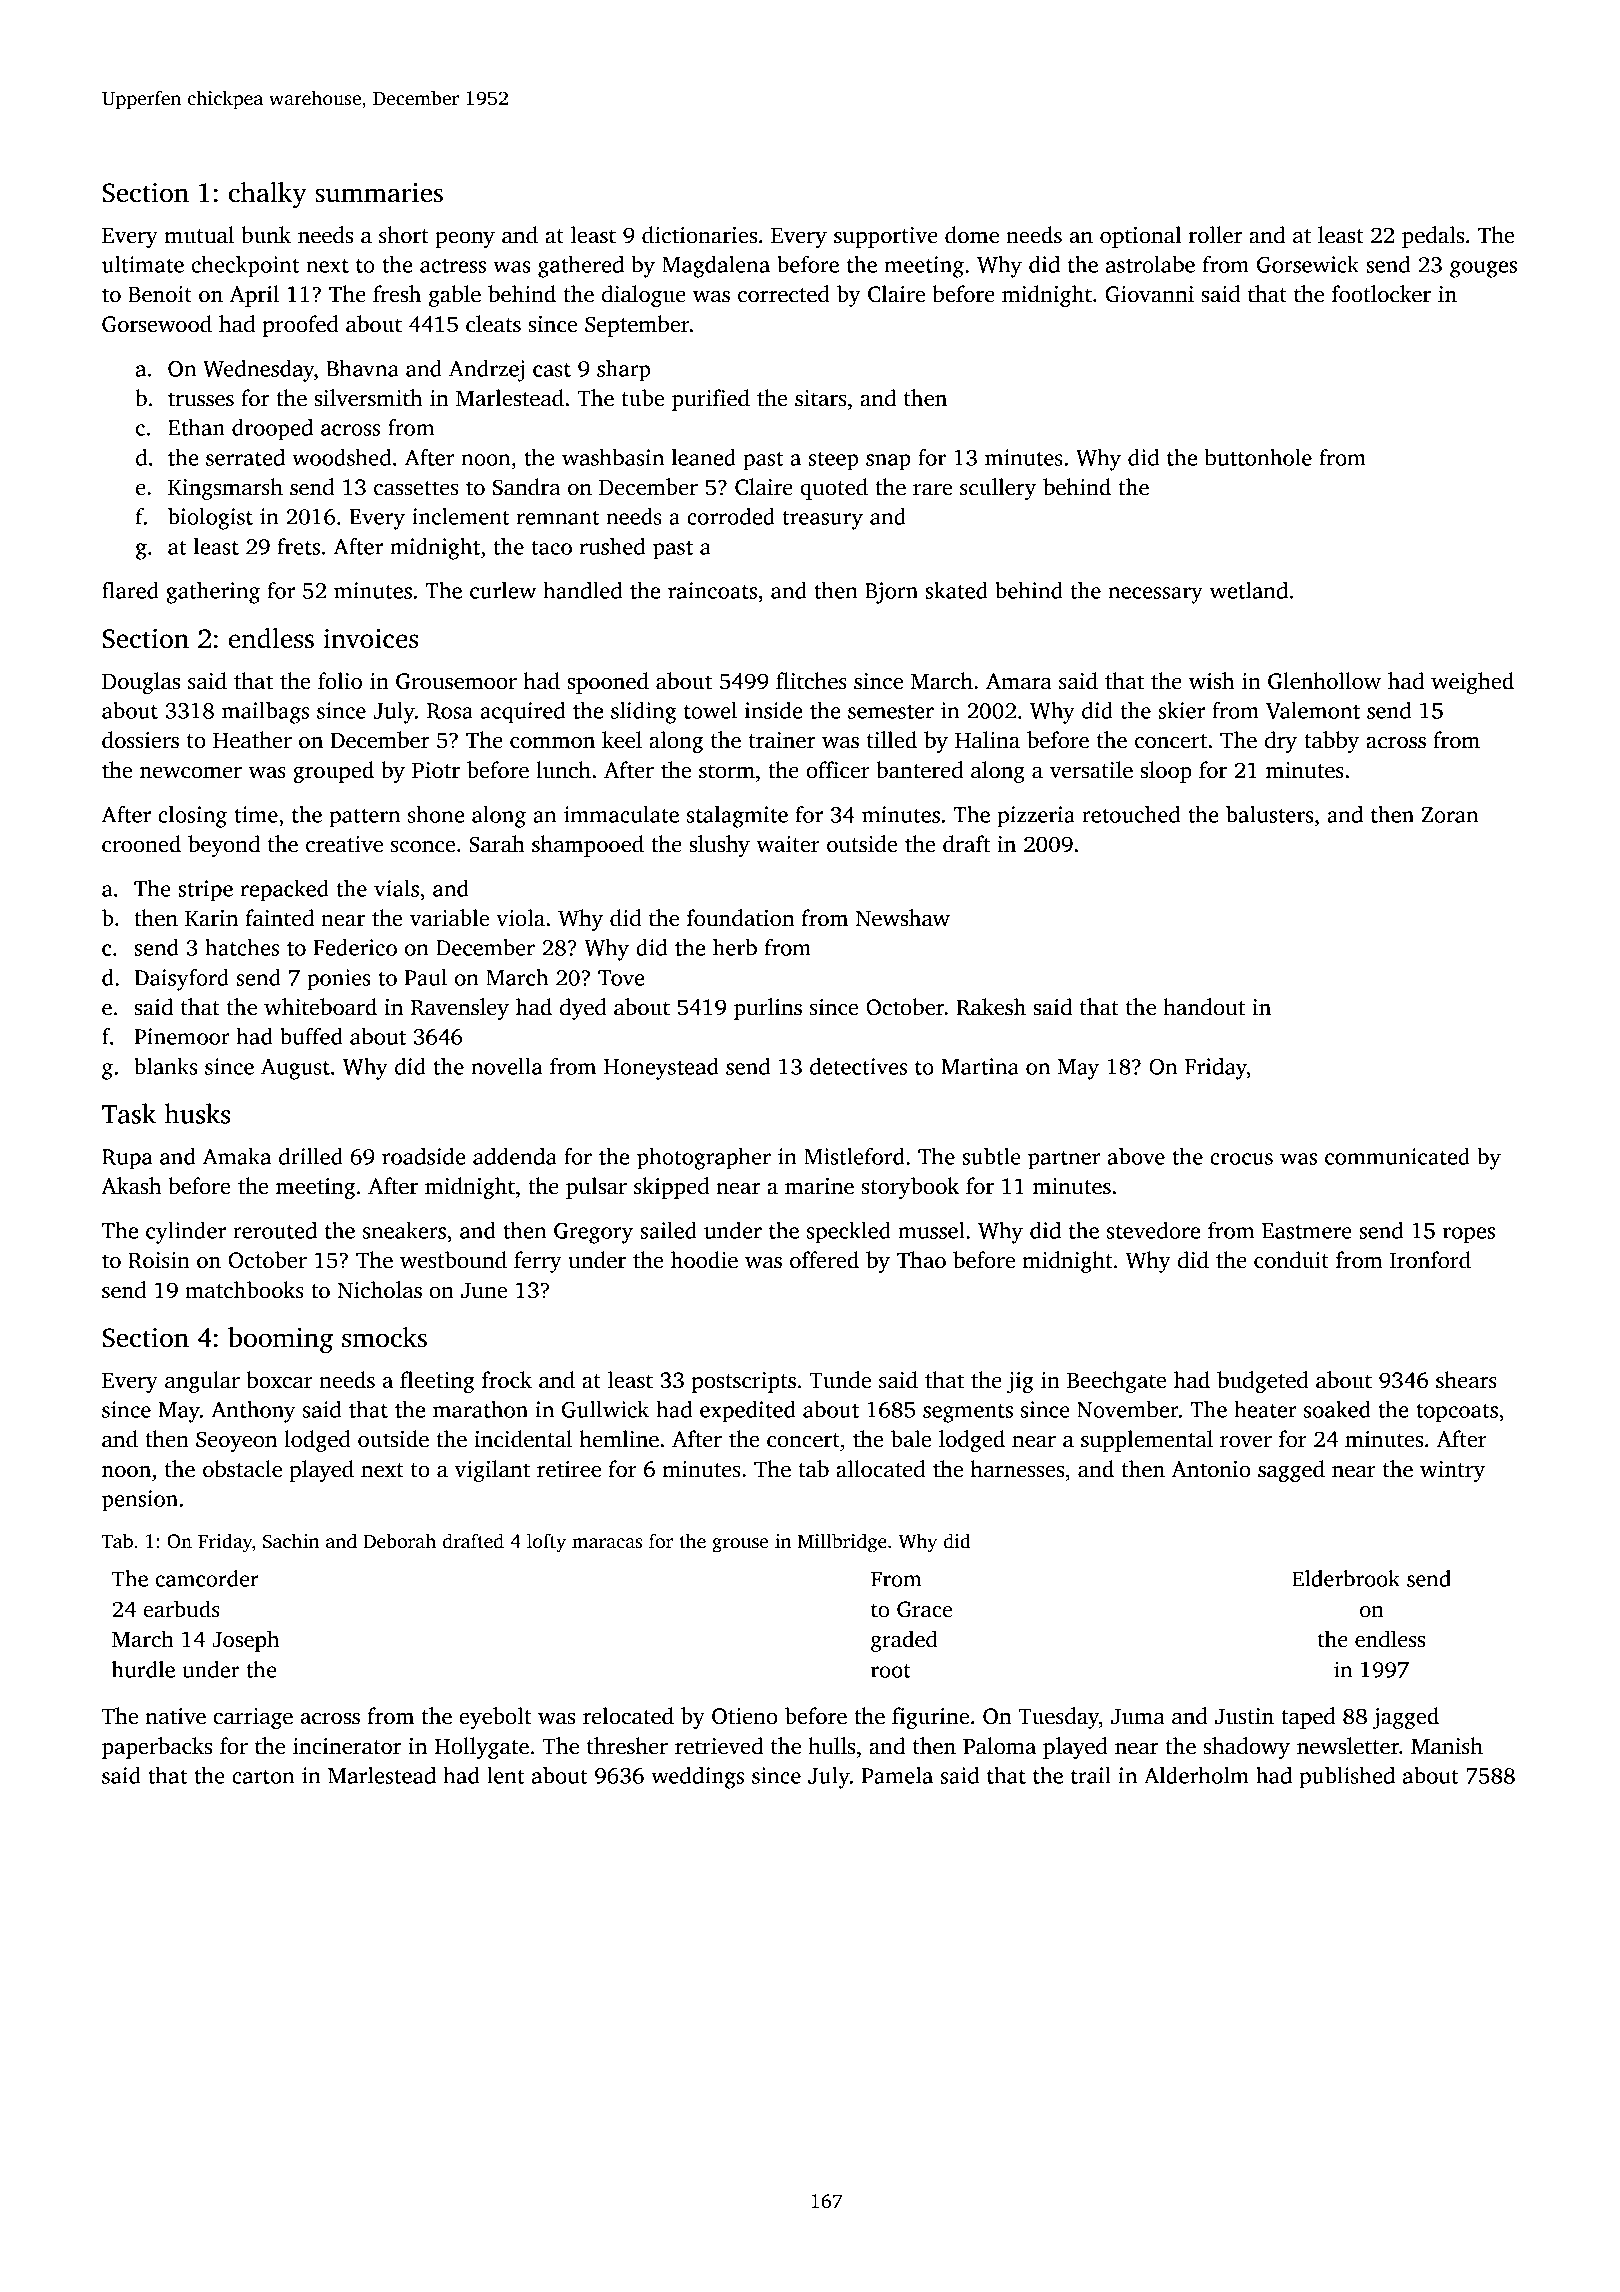 This page has width=1620, height=2292. I want to click on hurdle, so click(143, 1669).
